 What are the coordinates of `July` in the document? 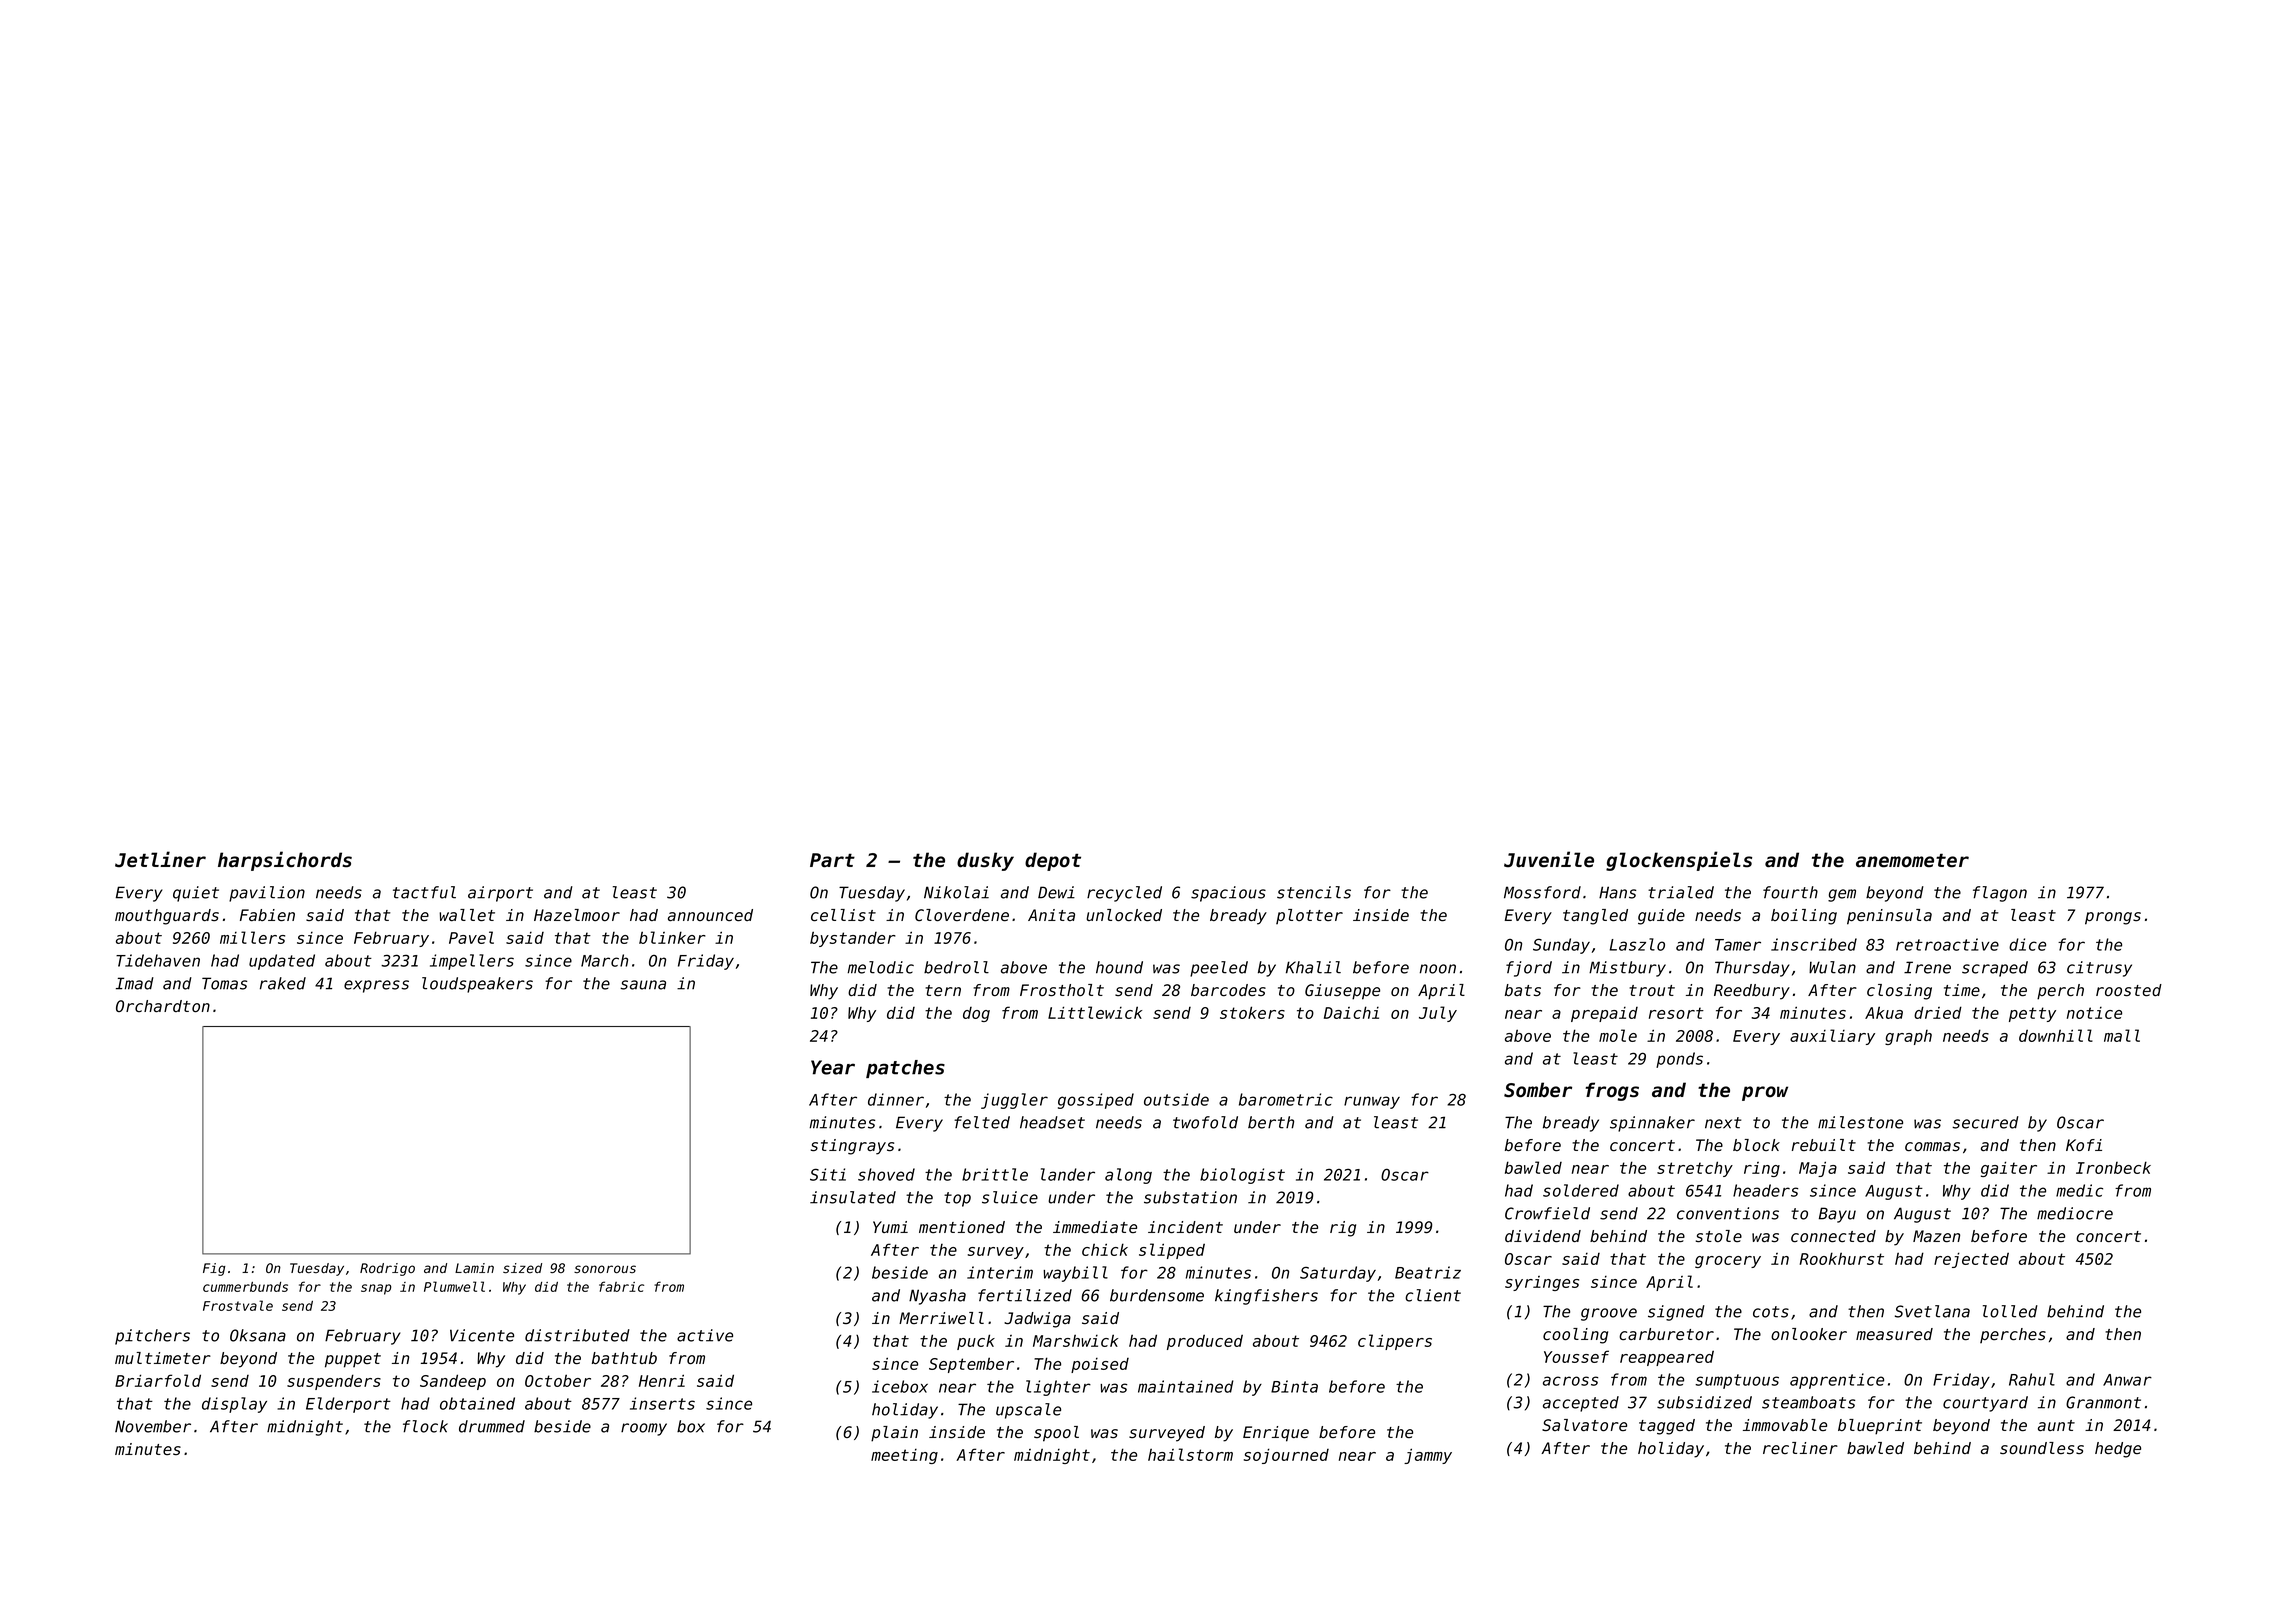 It's located at (1438, 1014).
